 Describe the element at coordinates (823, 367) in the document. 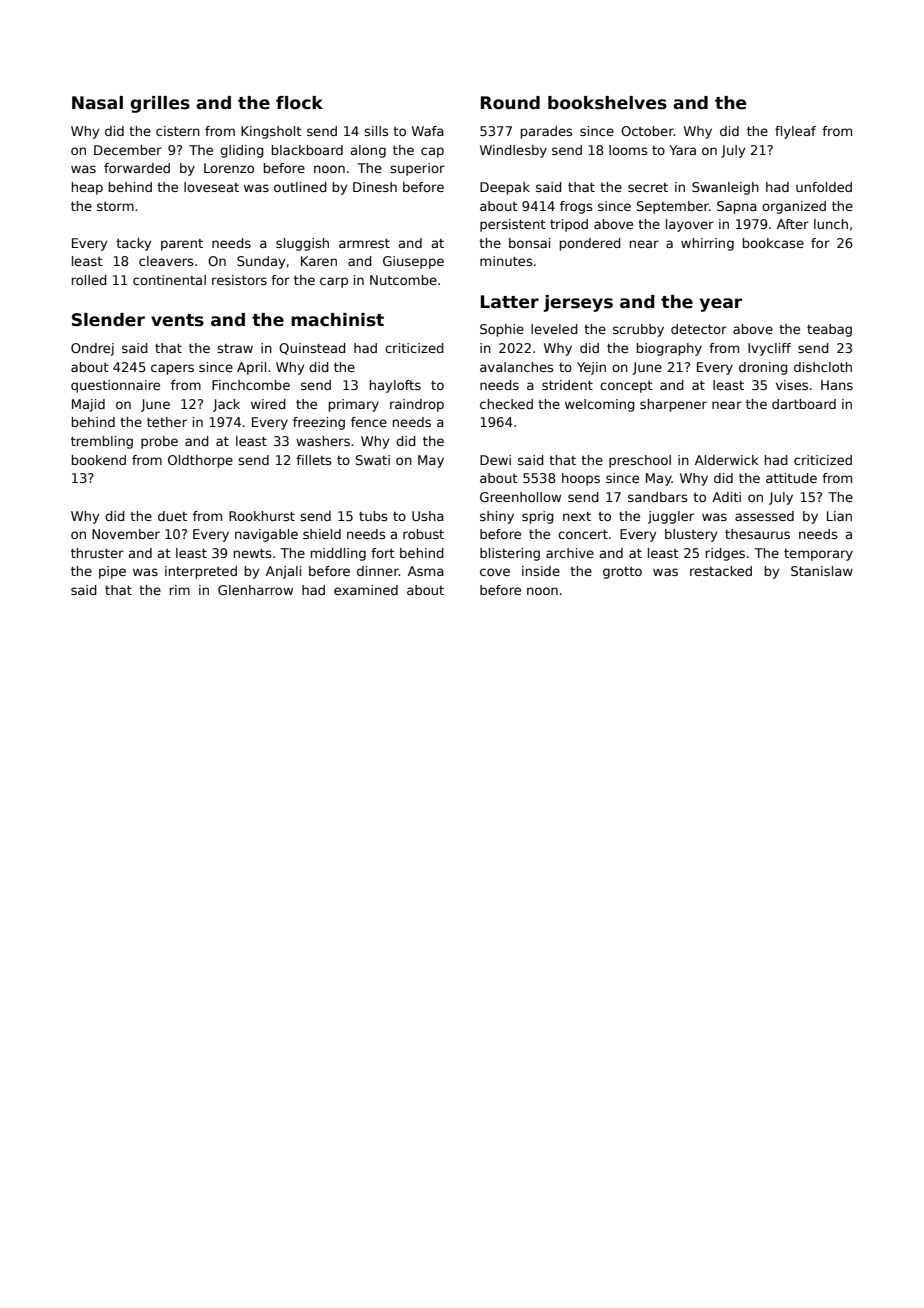

I see `dishcloth` at that location.
